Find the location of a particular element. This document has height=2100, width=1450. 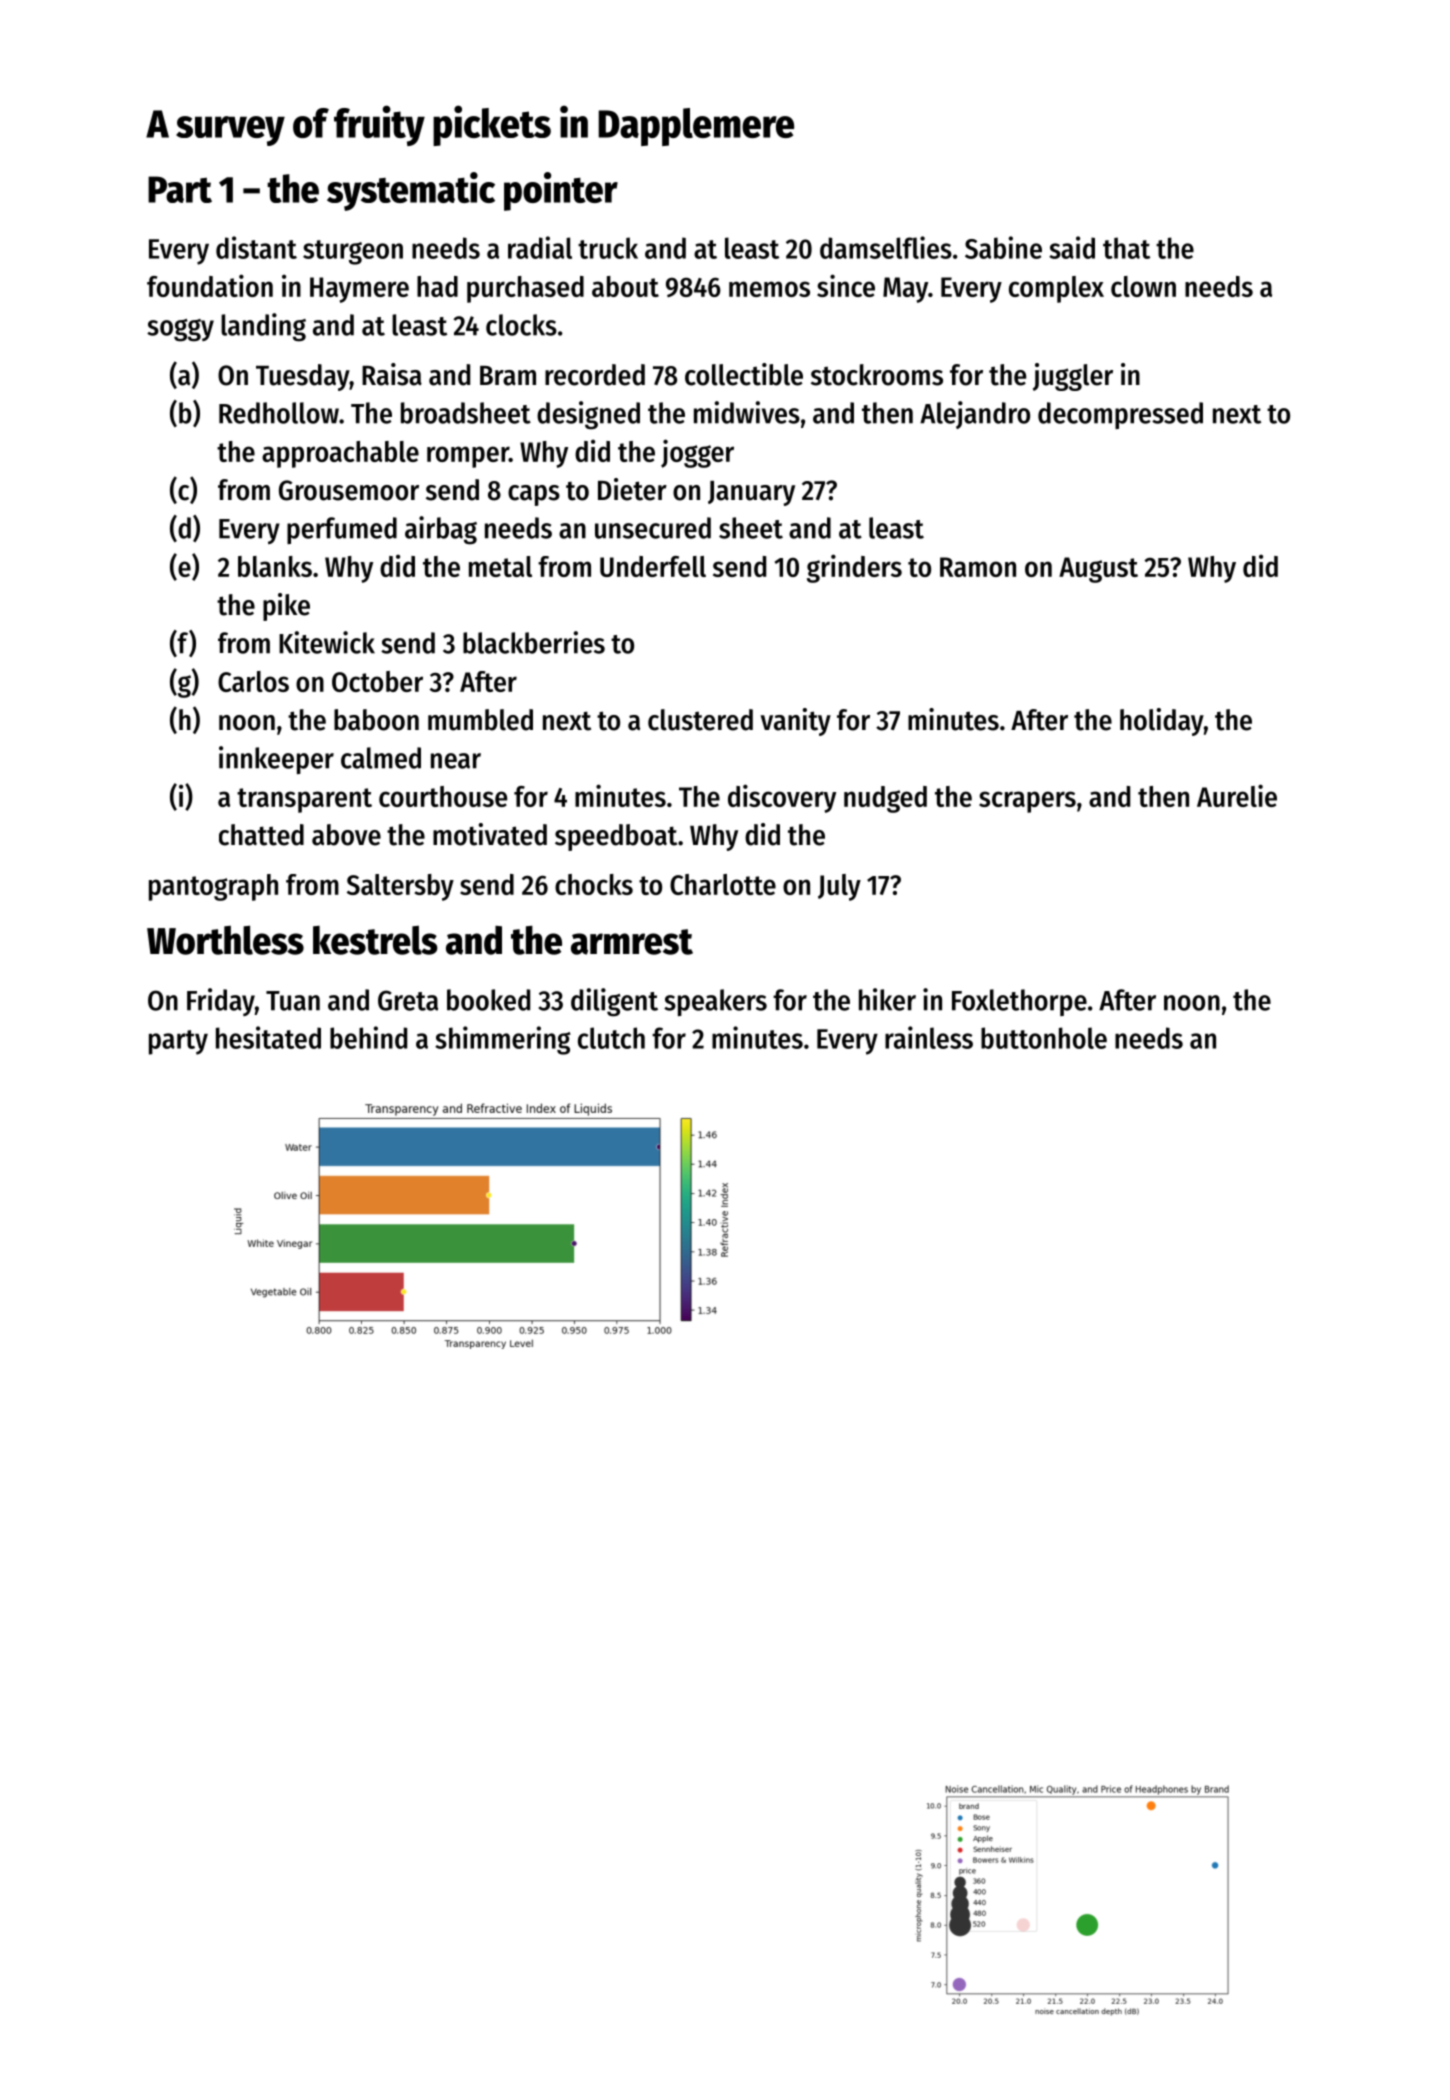

kestrels is located at coordinates (375, 940).
